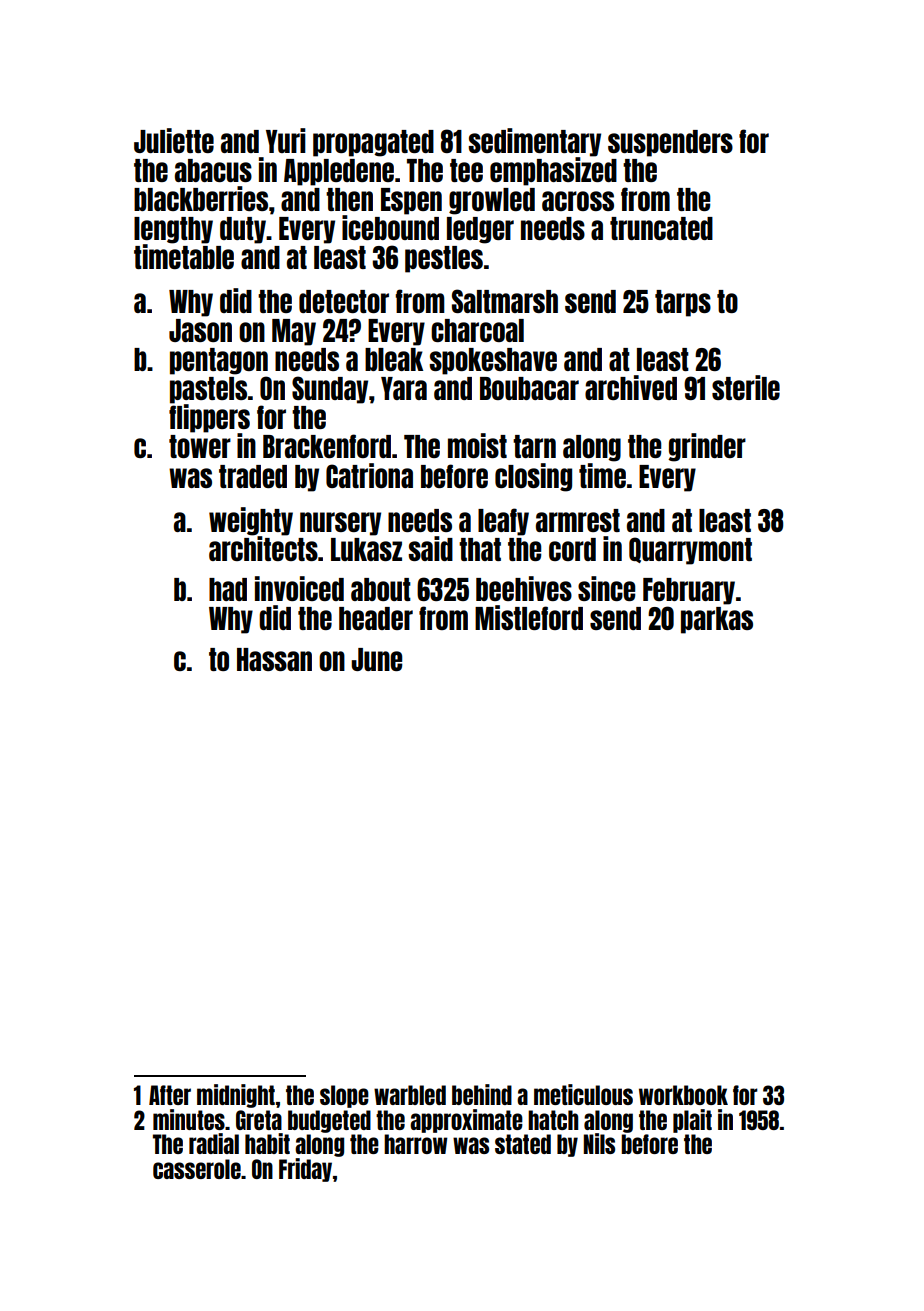  What do you see at coordinates (717, 620) in the document?
I see `parkas` at bounding box center [717, 620].
